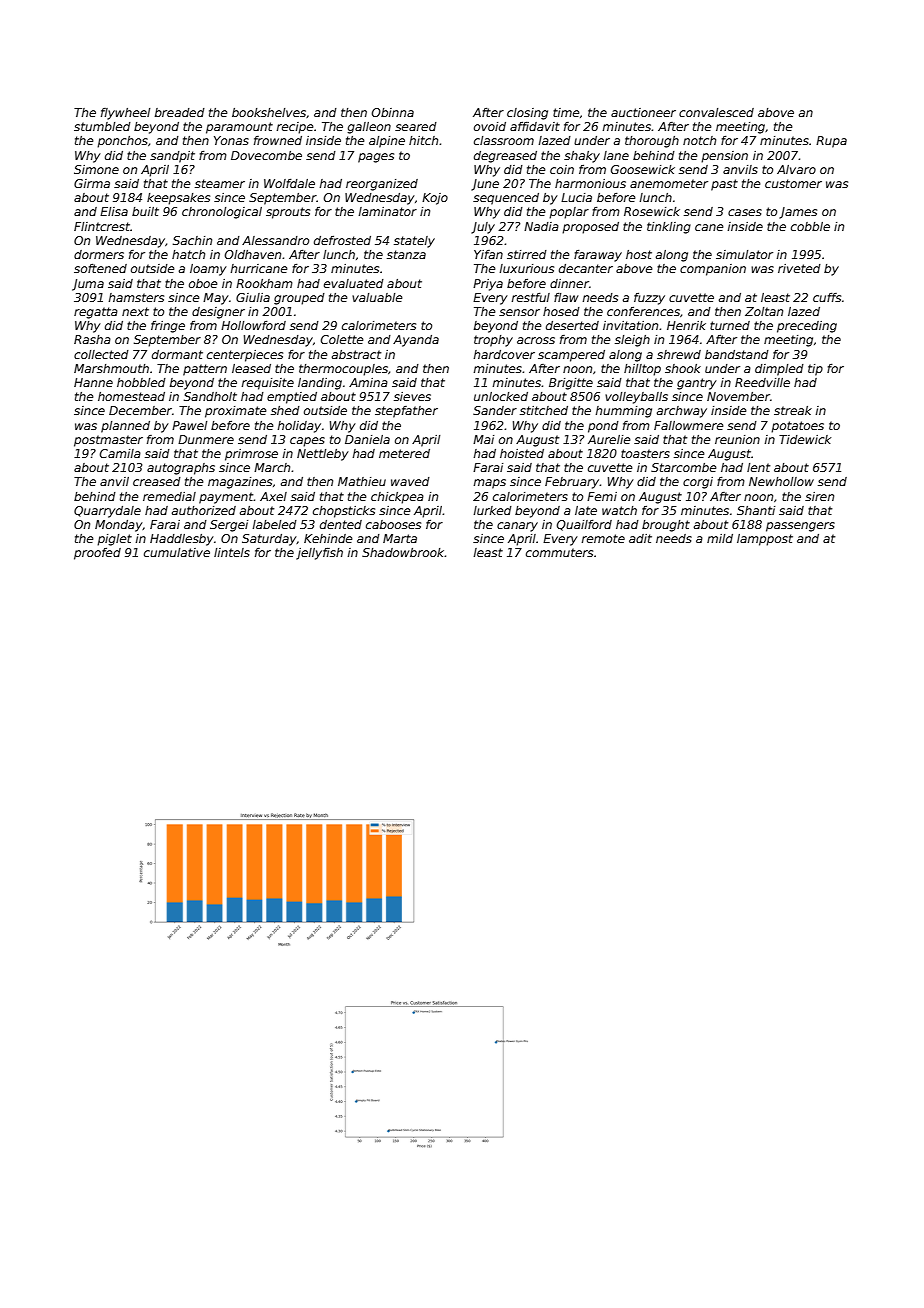 The height and width of the document is (1308, 924). Describe the element at coordinates (177, 552) in the document. I see `cumulative` at that location.
